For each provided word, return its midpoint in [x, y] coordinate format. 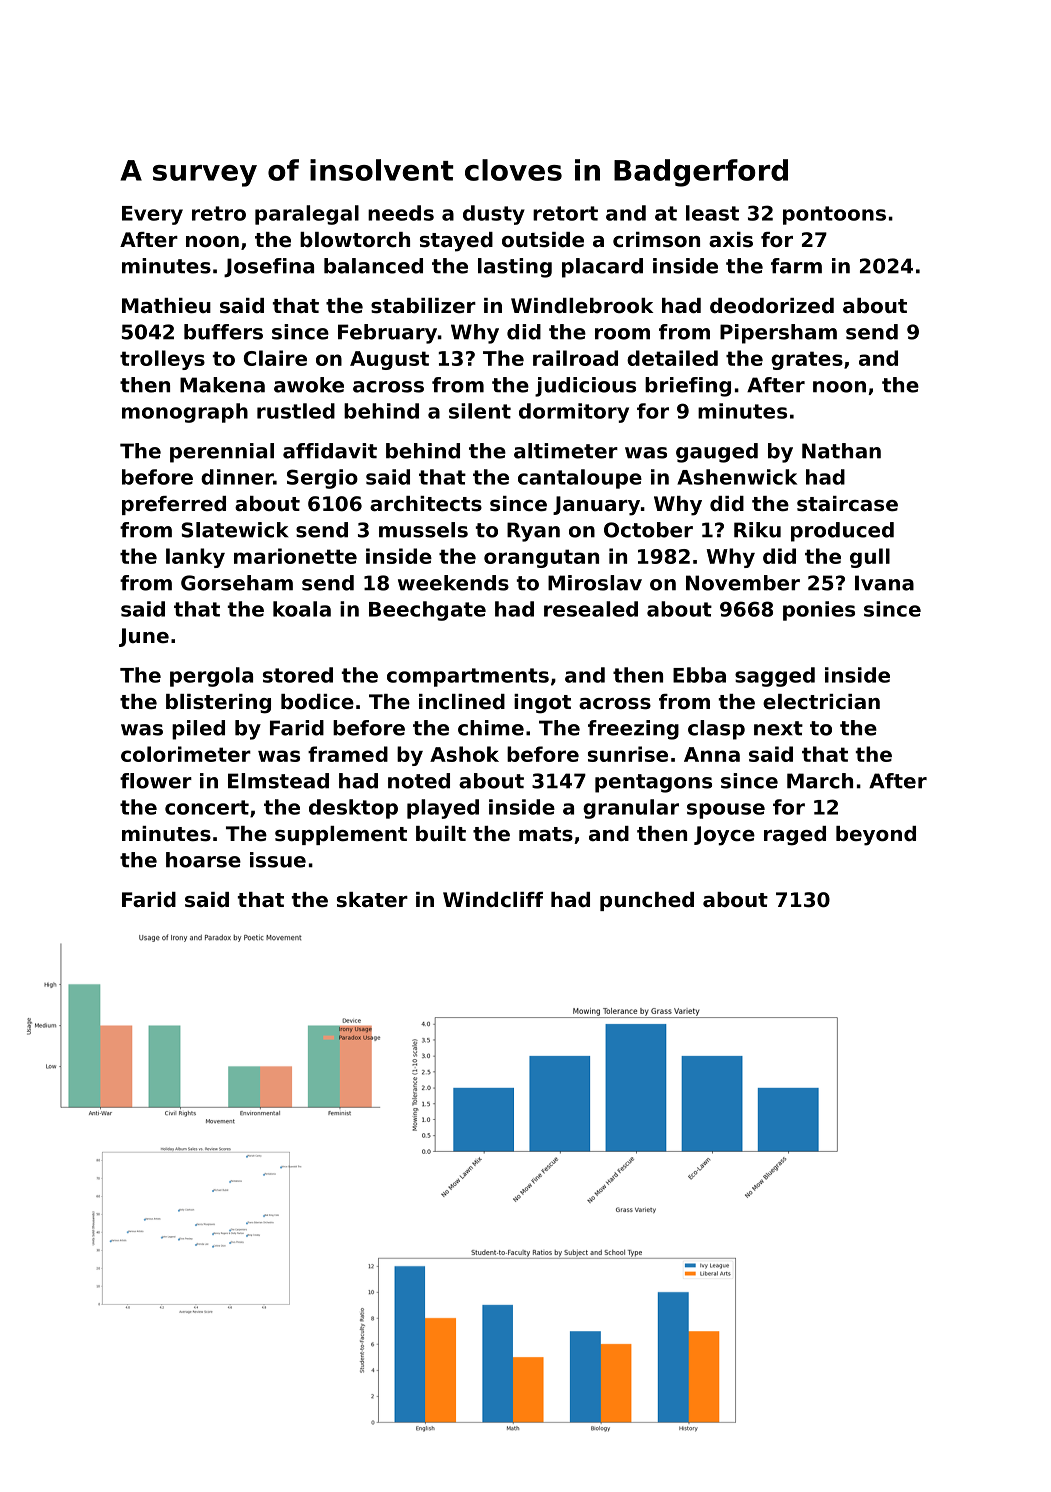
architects [426, 504]
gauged [717, 453]
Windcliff [493, 900]
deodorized [772, 306]
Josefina [269, 267]
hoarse [203, 860]
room [622, 334]
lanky [195, 558]
